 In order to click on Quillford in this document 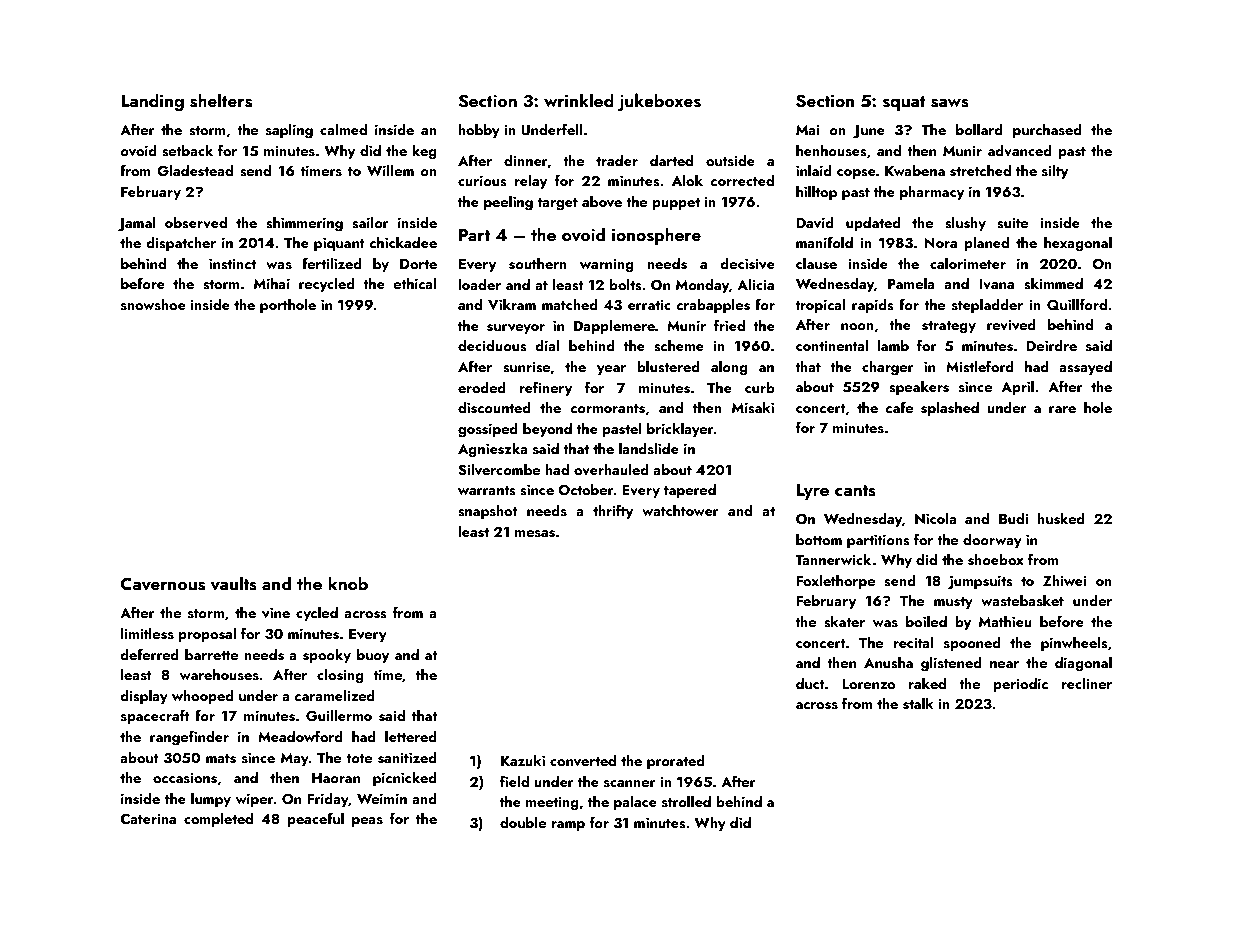, I will do `click(1077, 304)`.
